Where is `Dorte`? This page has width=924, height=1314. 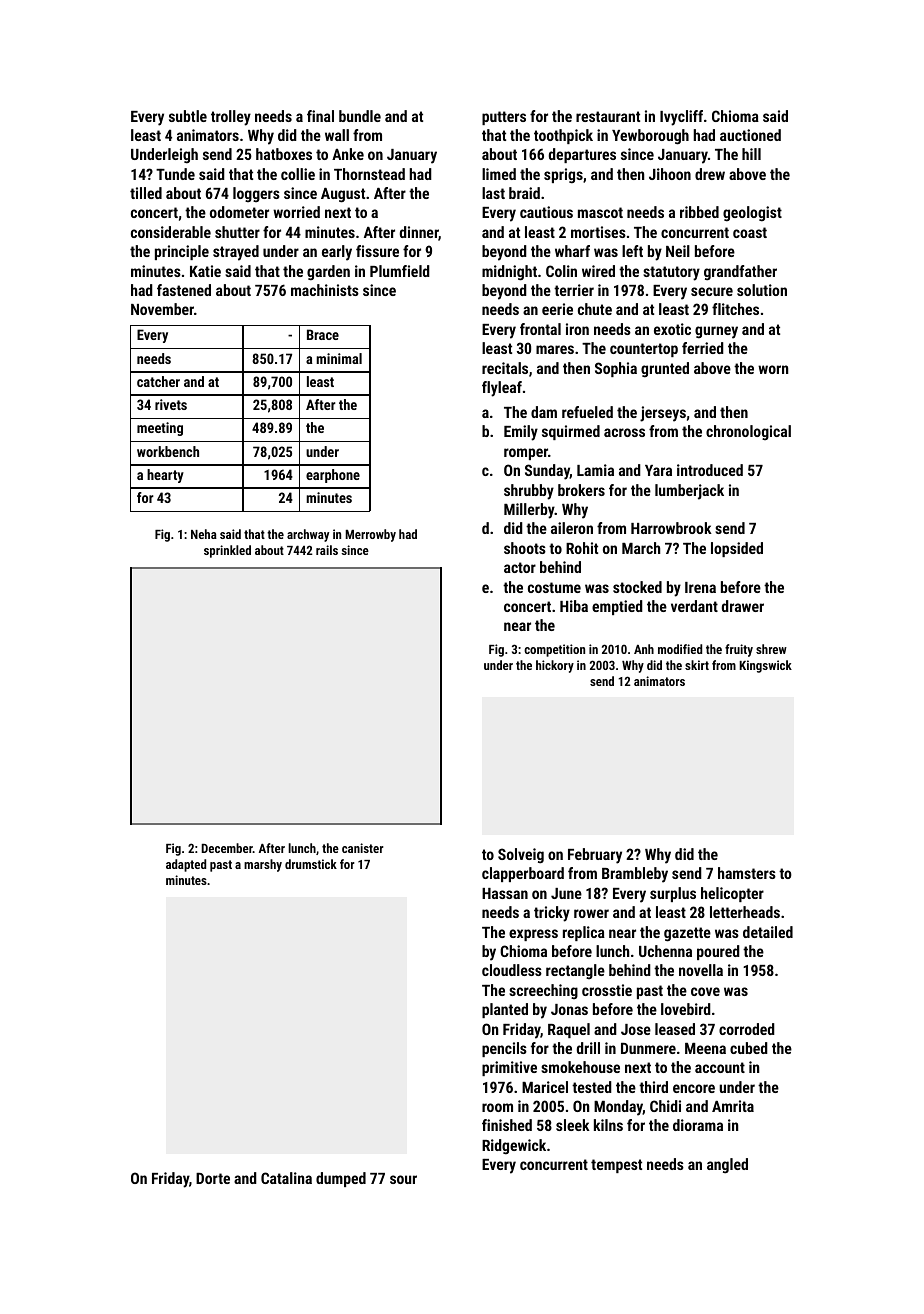
Dorte is located at coordinates (213, 1178).
